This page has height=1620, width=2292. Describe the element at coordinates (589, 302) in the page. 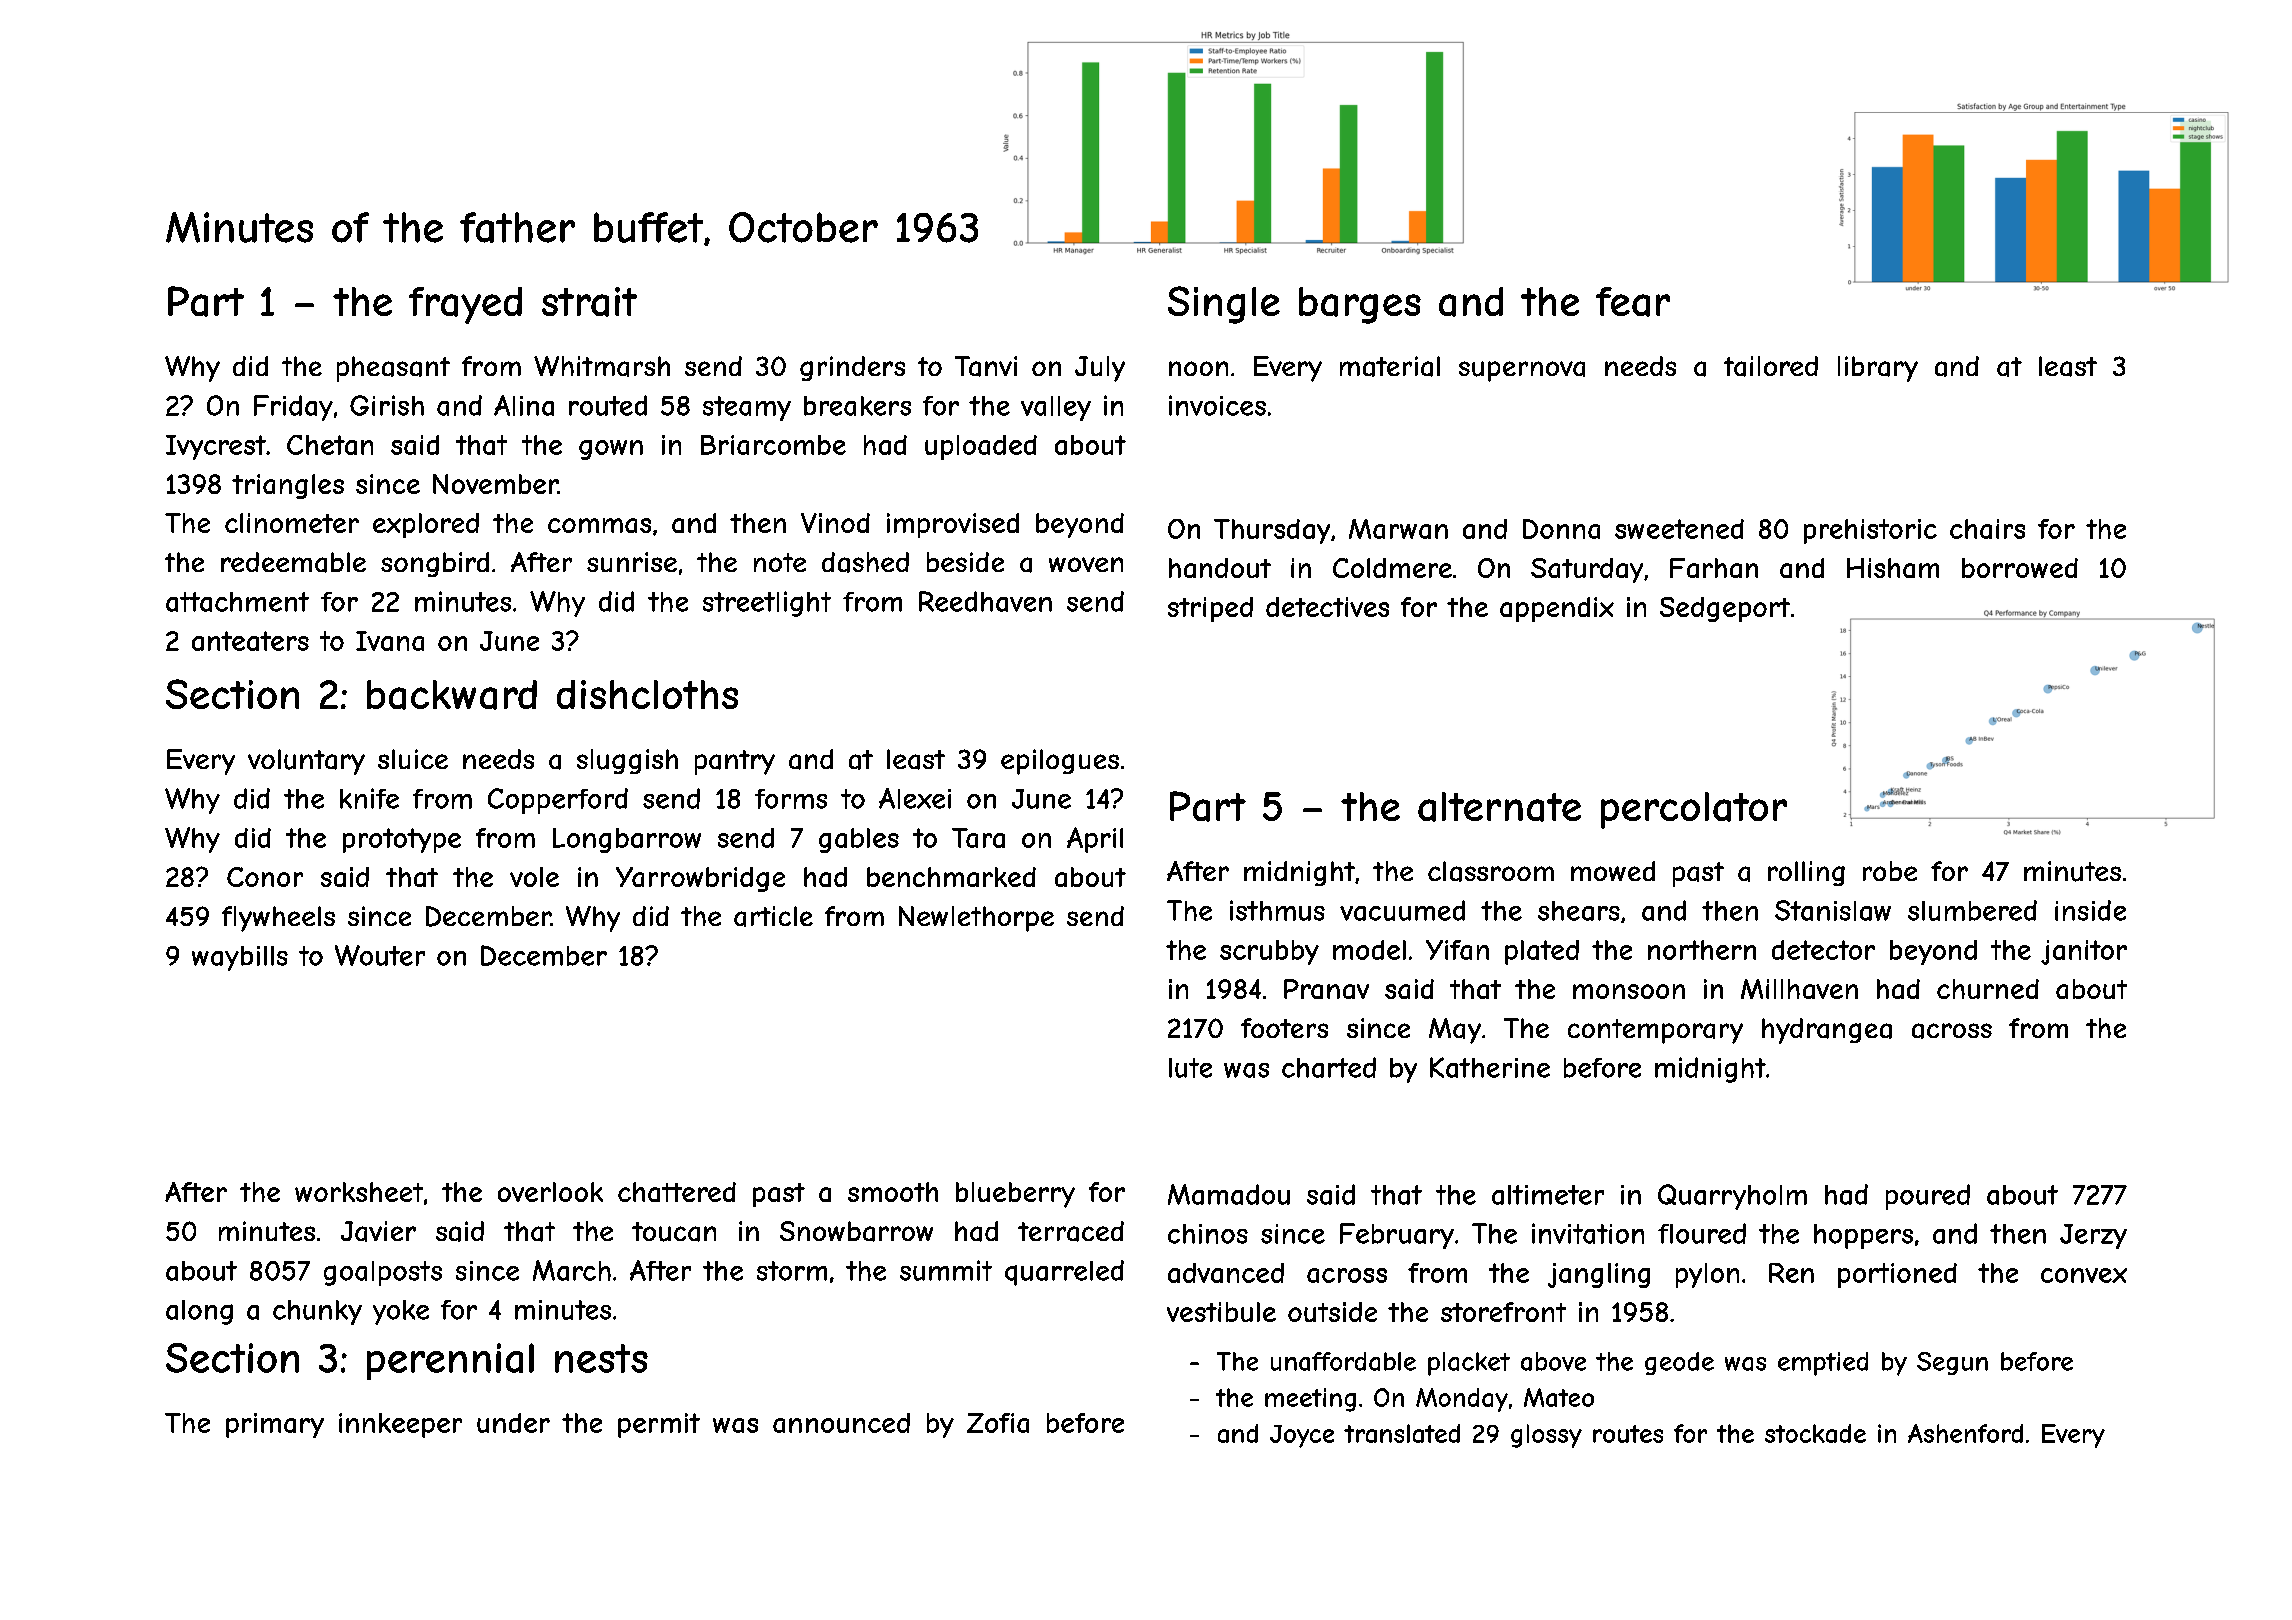

I see `strait` at that location.
